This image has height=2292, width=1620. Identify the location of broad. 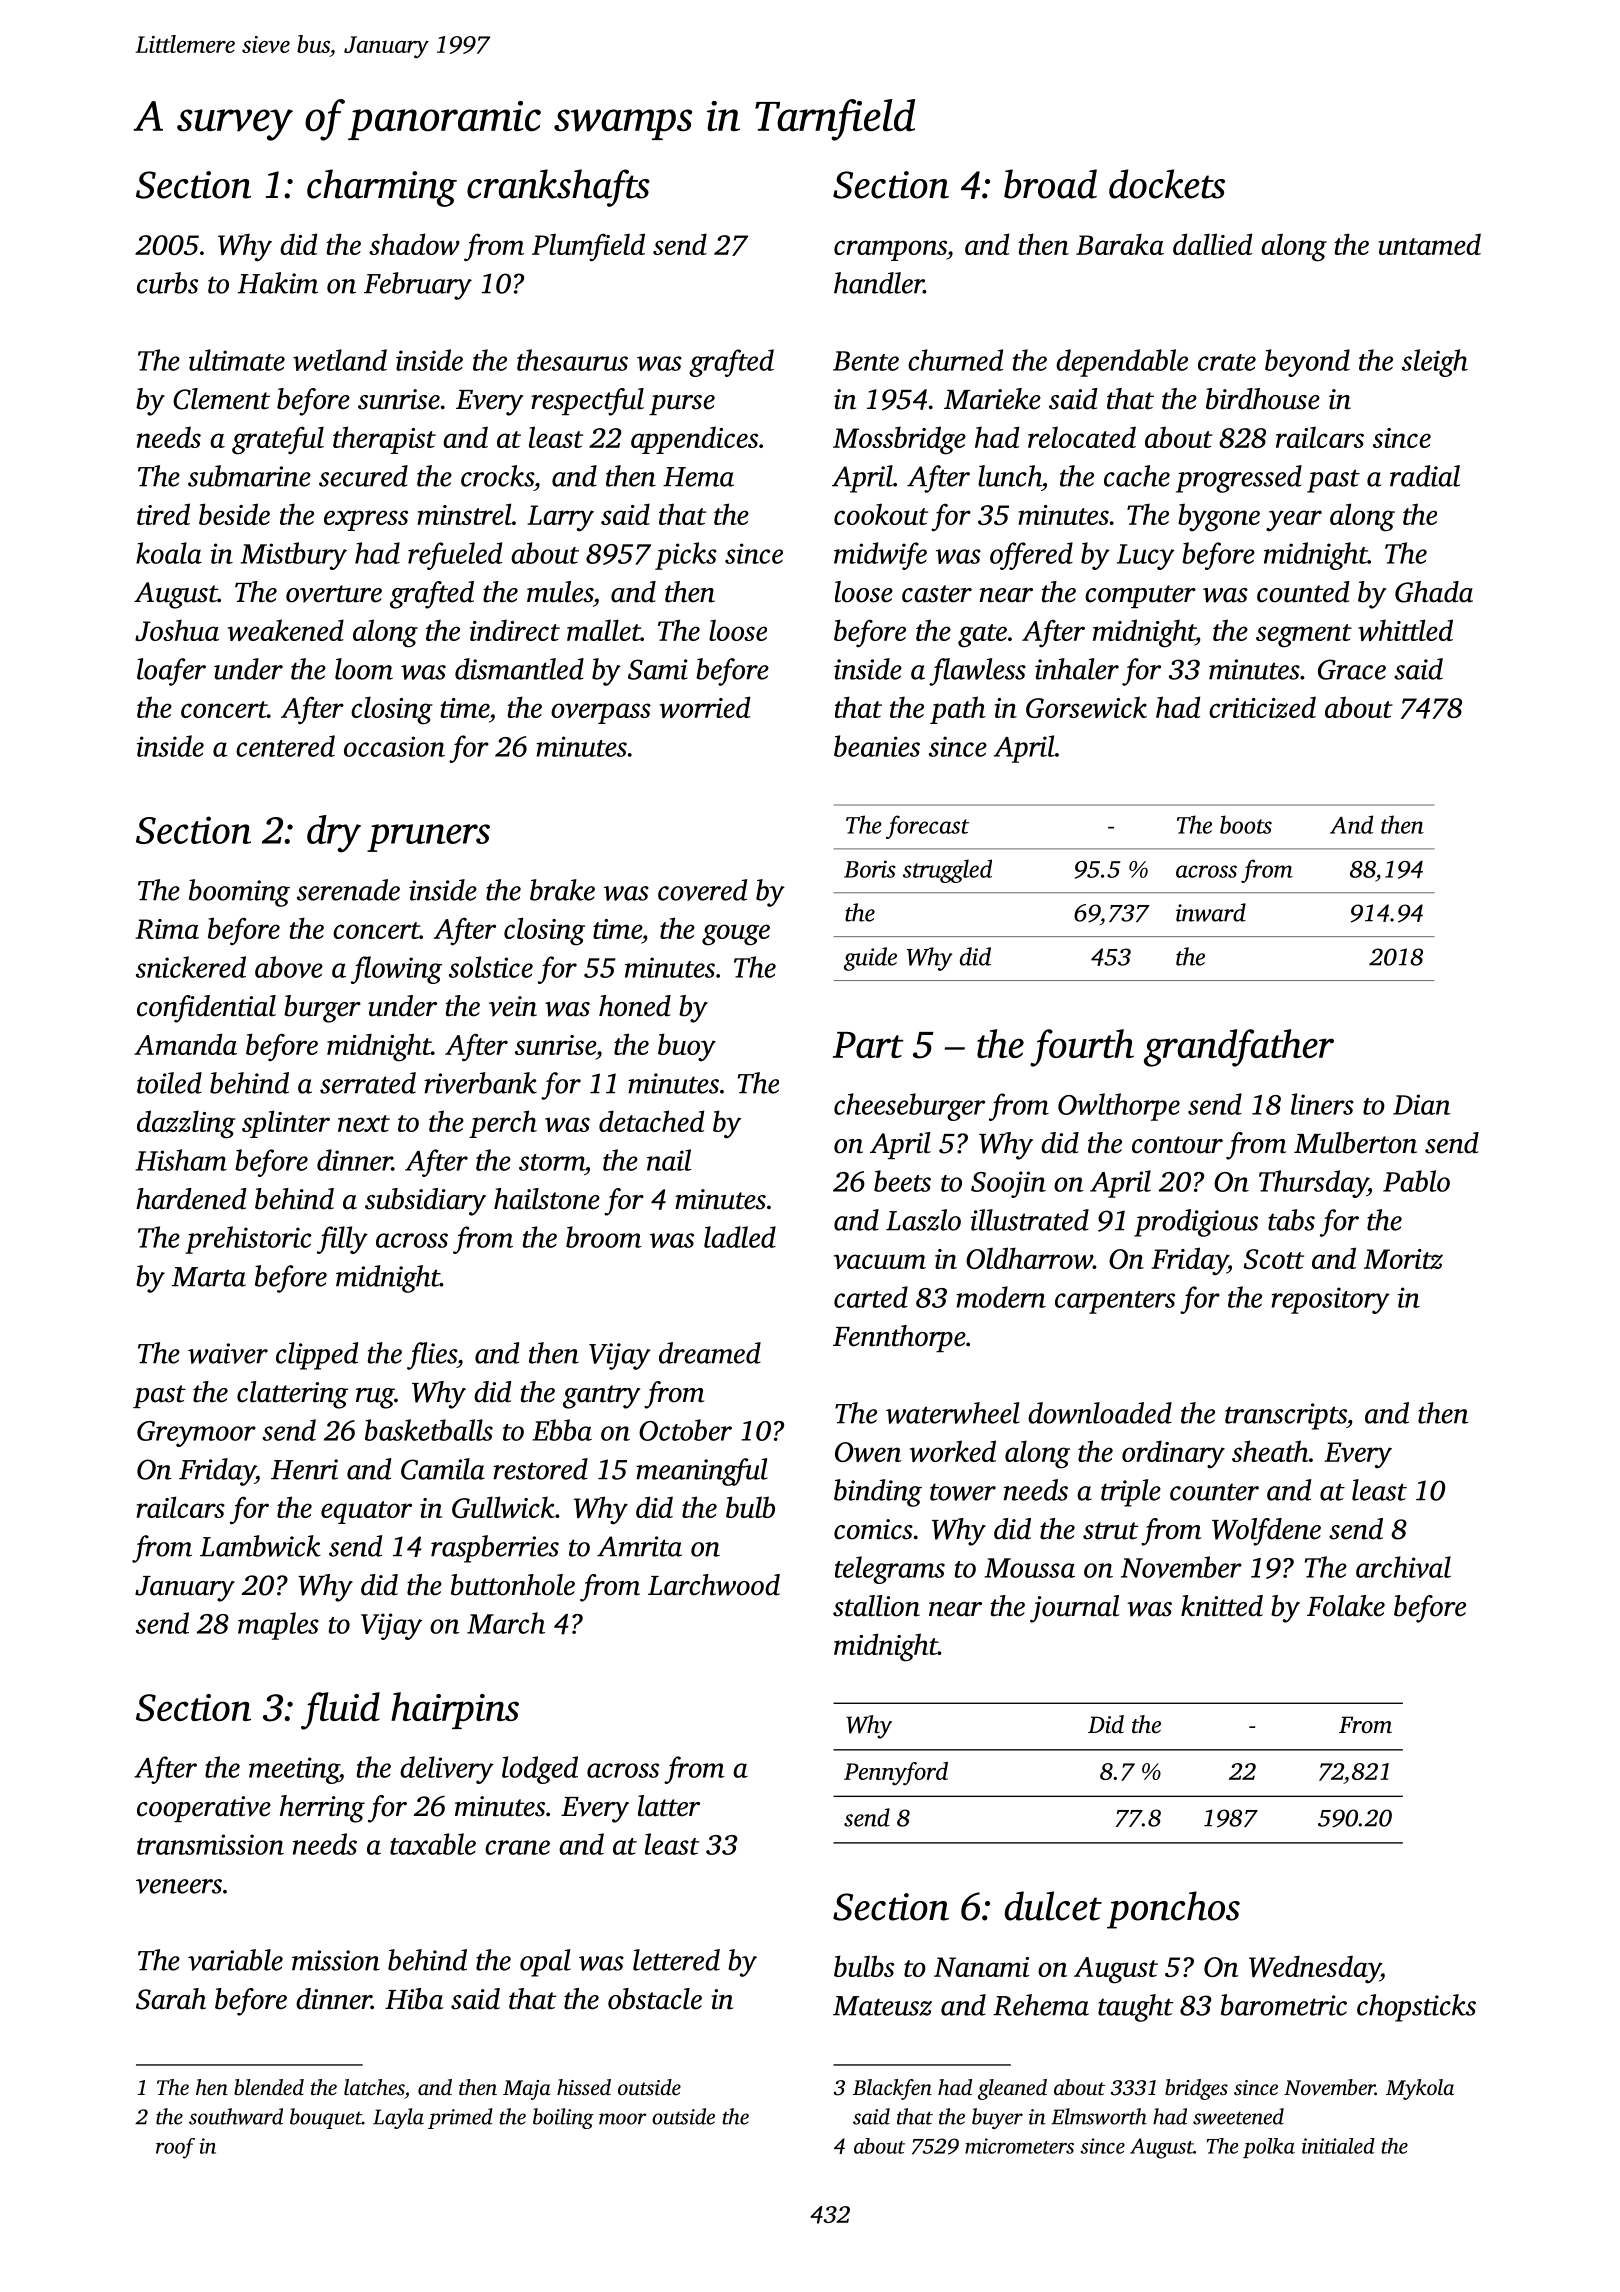
(1050, 184).
